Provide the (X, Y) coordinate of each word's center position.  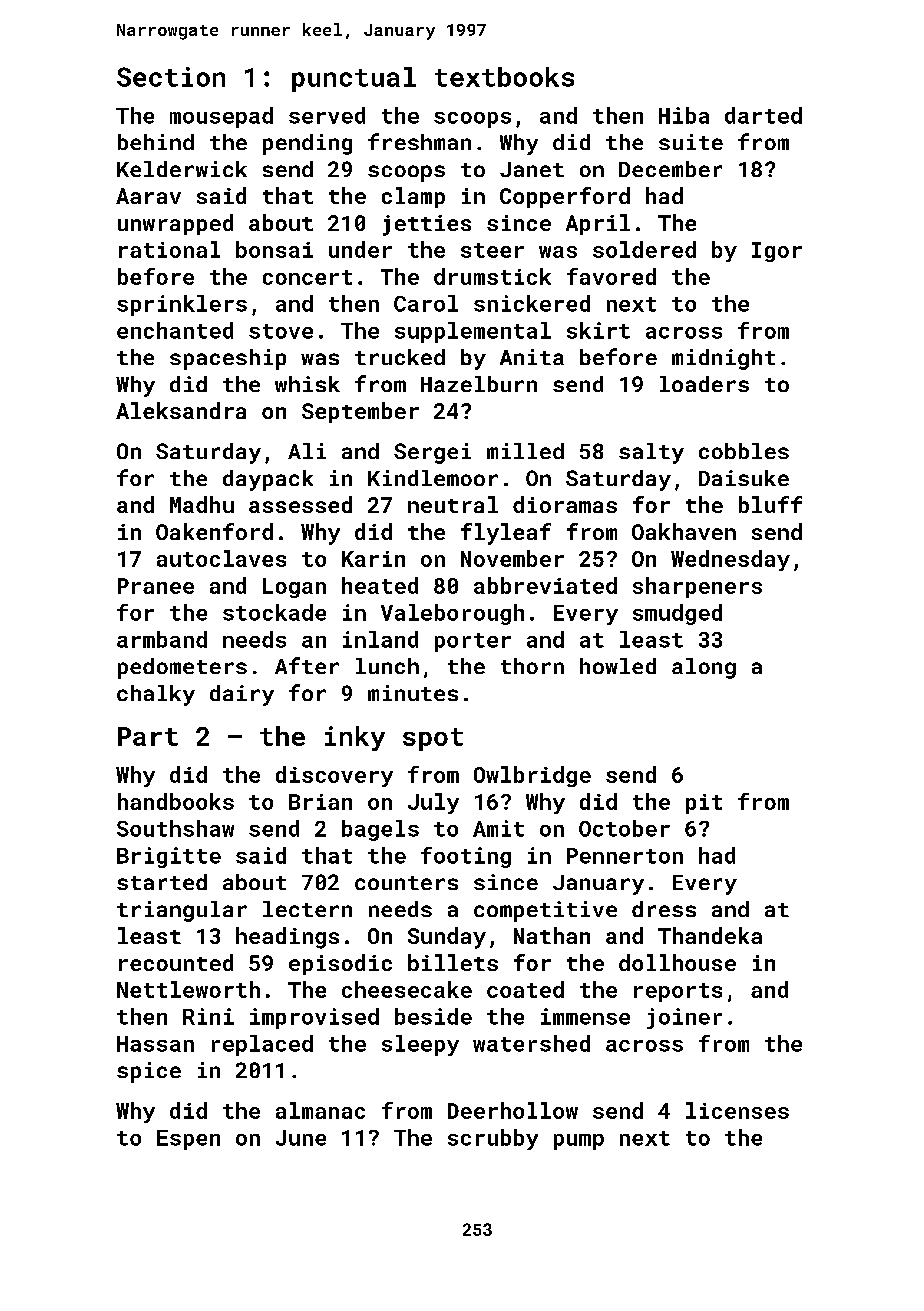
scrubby (493, 1139)
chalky (156, 695)
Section (171, 77)
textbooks (504, 77)
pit (704, 804)
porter (473, 642)
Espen (188, 1140)
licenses (737, 1110)
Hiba (684, 115)
